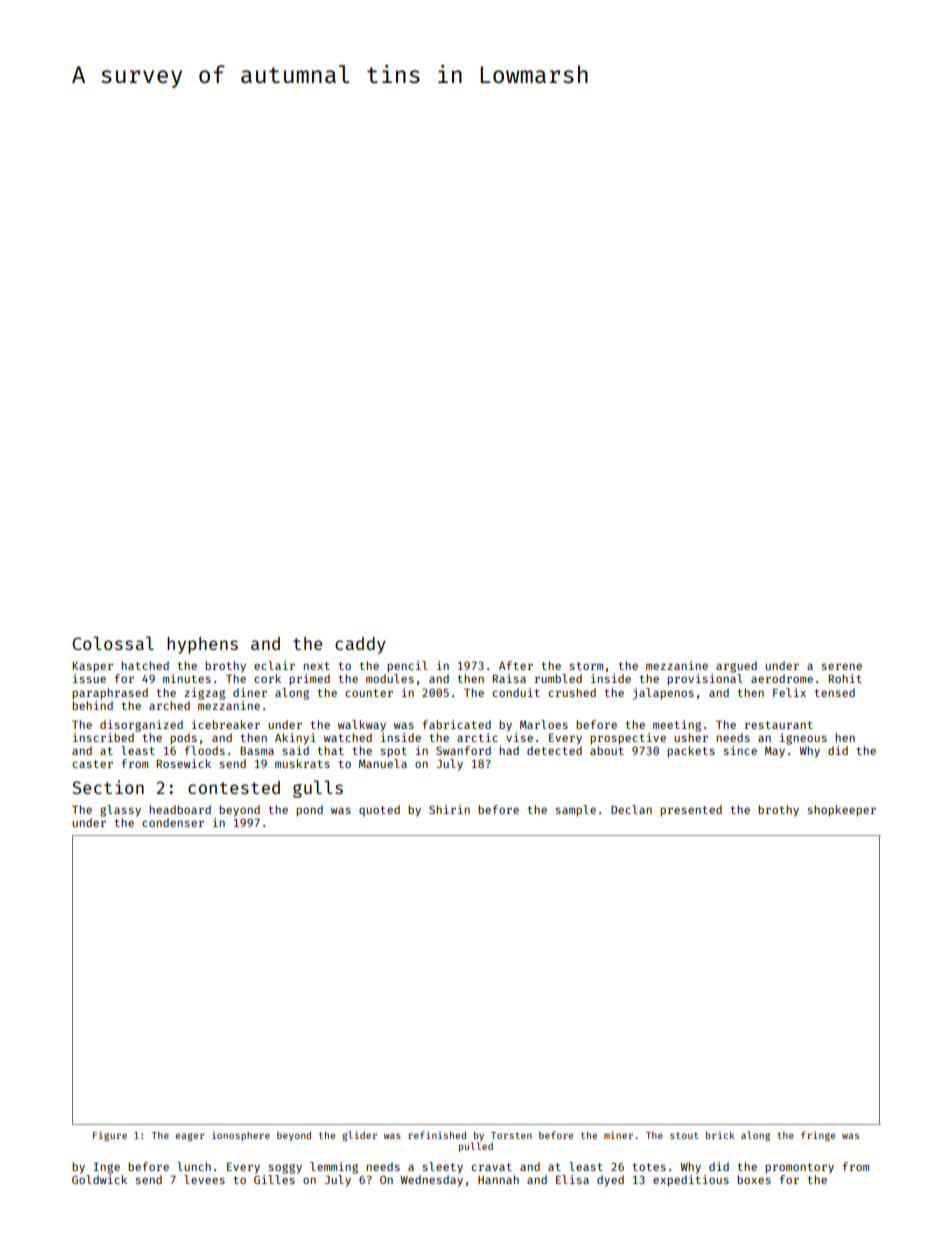 This screenshot has height=1233, width=952. Describe the element at coordinates (720, 1135) in the screenshot. I see `brick` at that location.
